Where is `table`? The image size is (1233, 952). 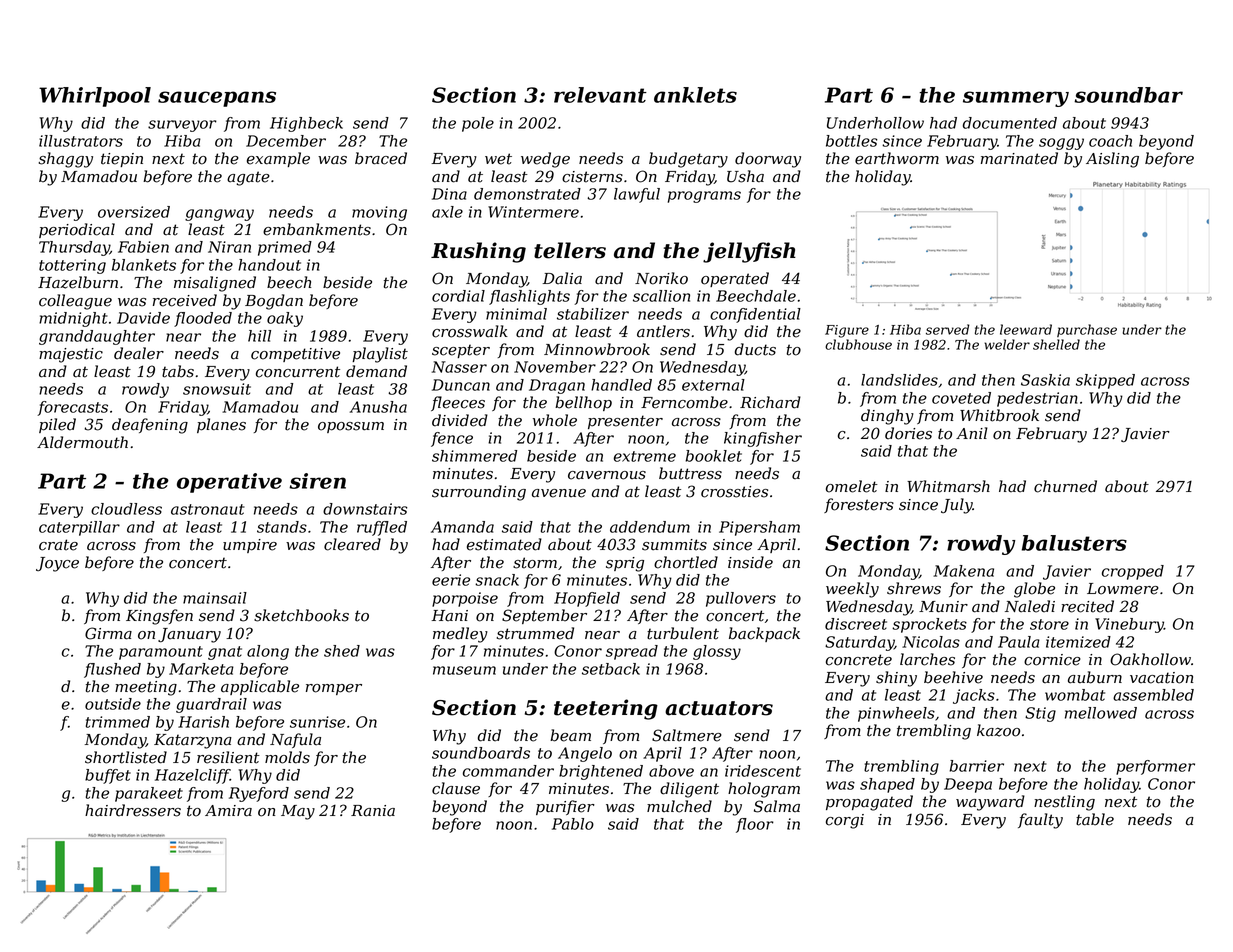 table is located at coordinates (1095, 819).
